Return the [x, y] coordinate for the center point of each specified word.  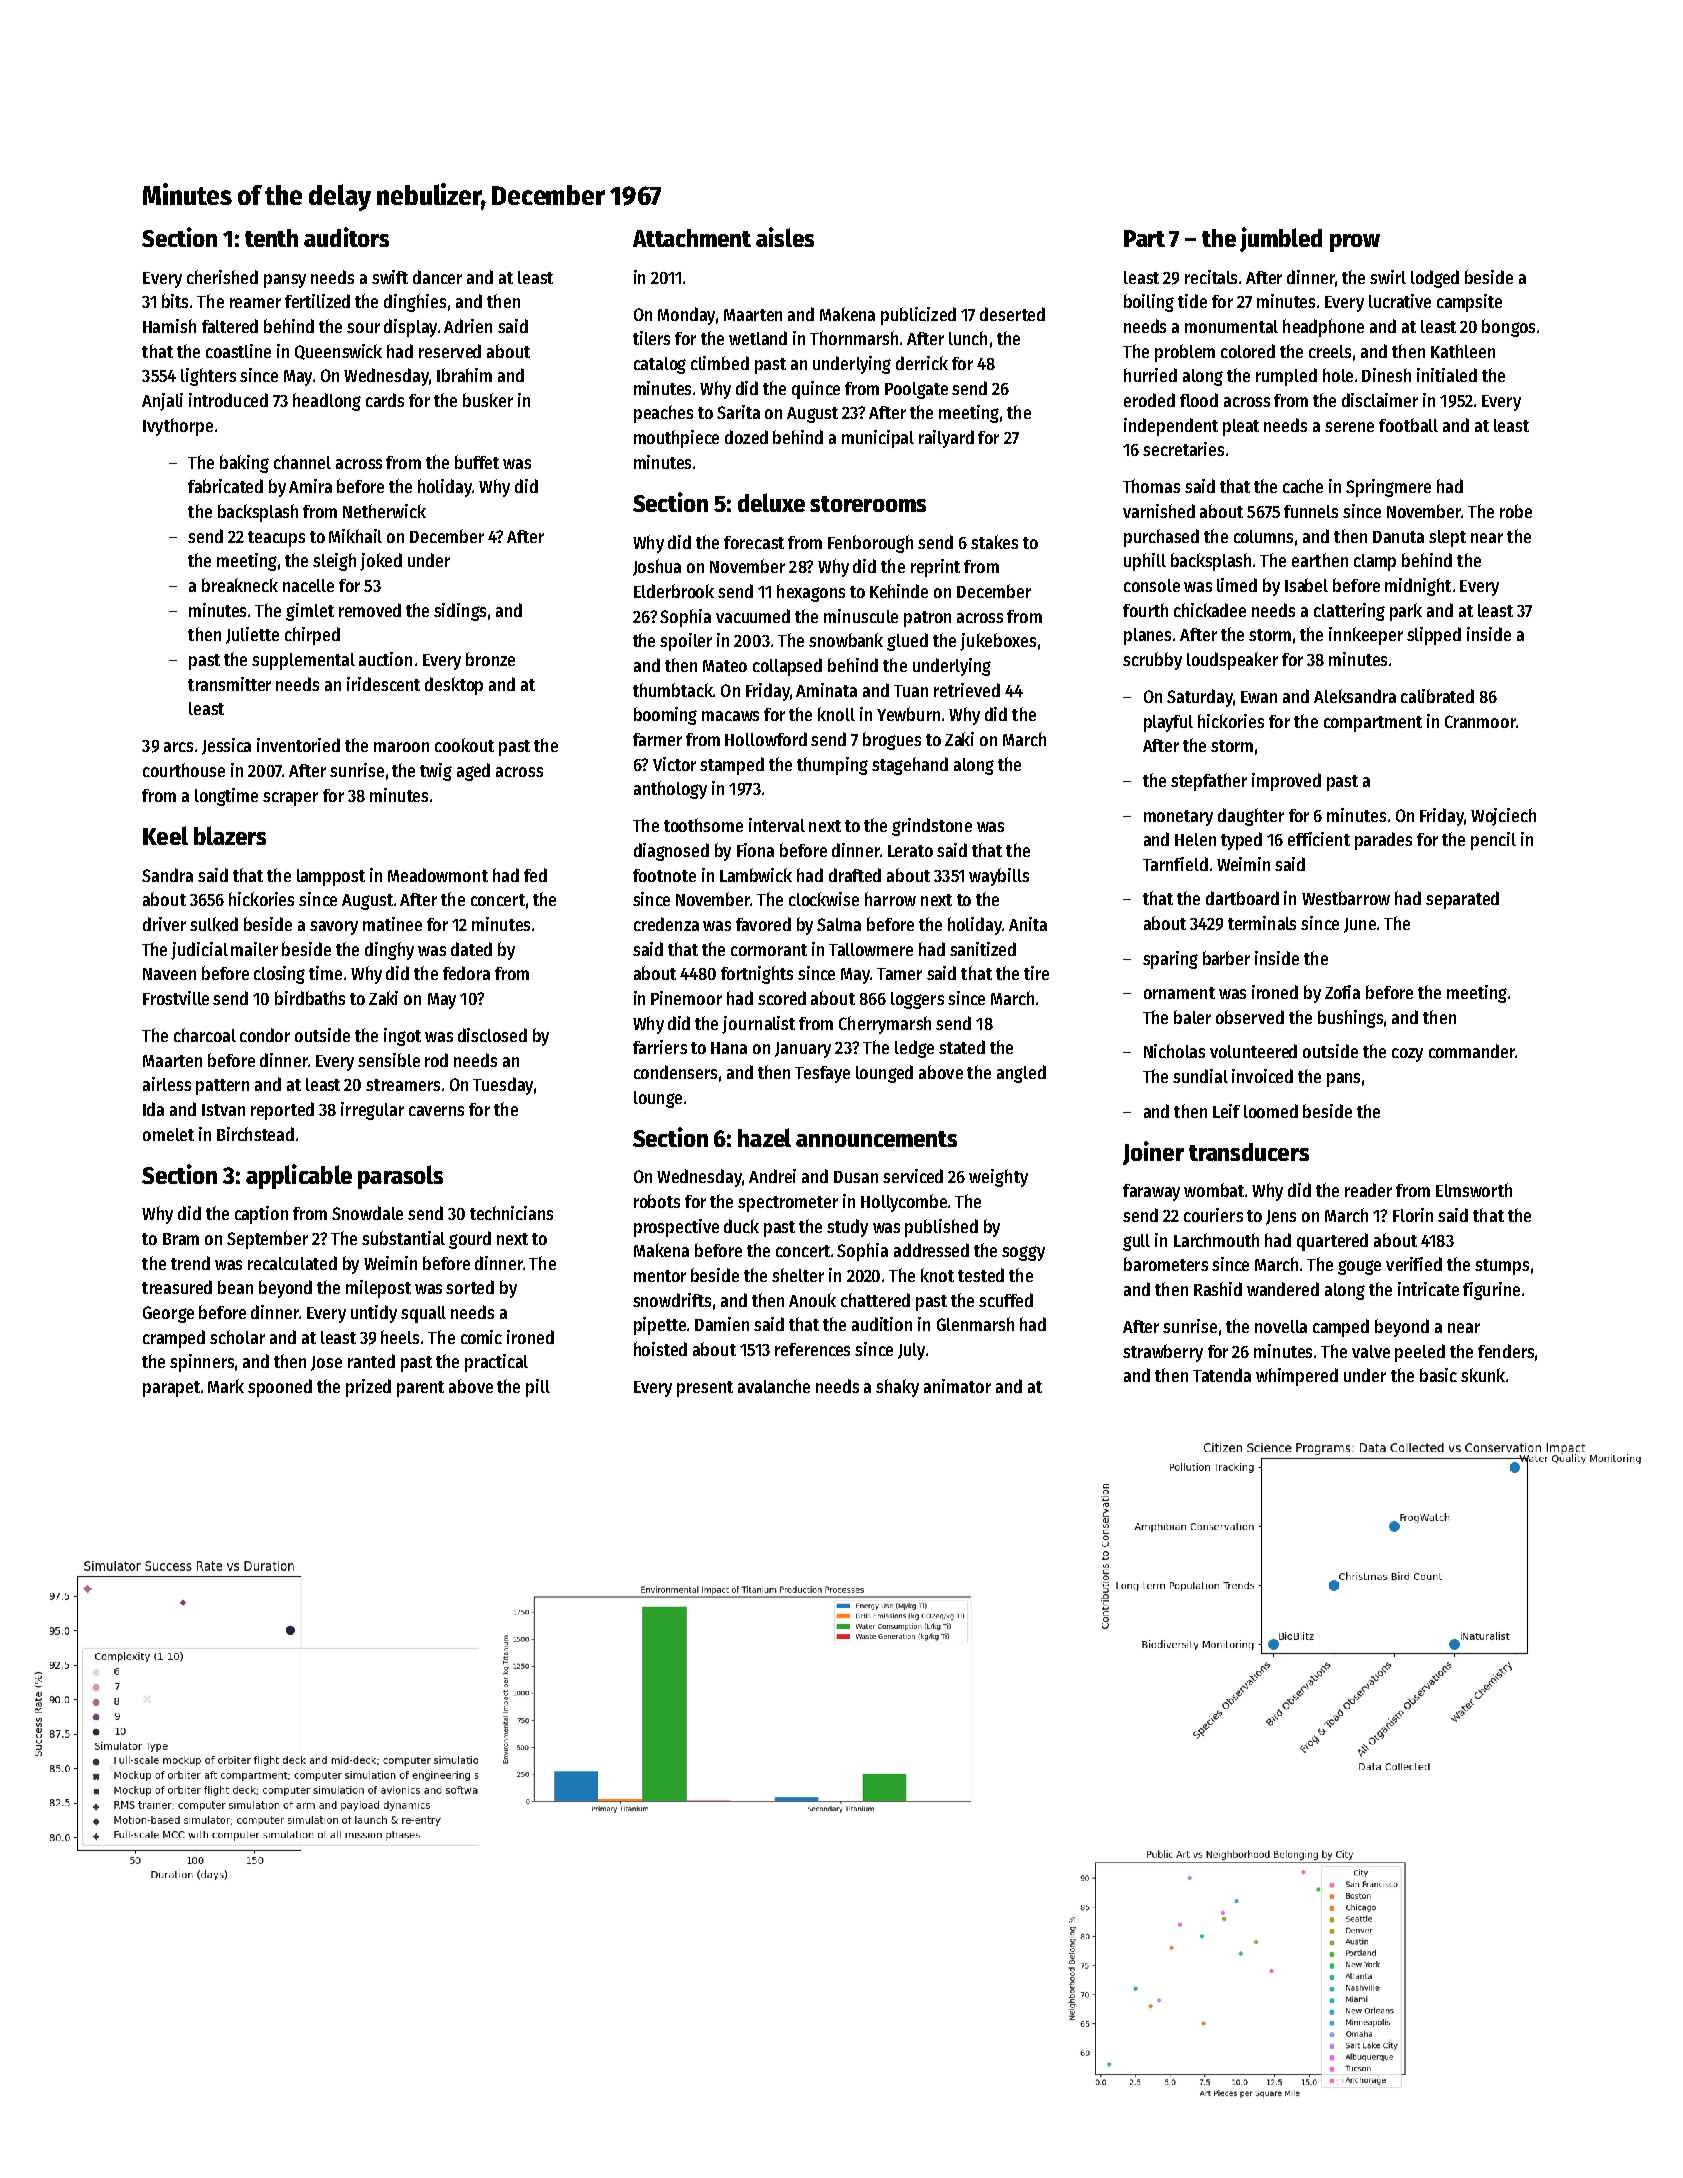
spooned [280, 1388]
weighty [998, 1178]
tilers [651, 338]
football [1408, 425]
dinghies [415, 303]
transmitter [229, 684]
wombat [1214, 1190]
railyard [946, 439]
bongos [1508, 328]
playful [1168, 723]
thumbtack [673, 690]
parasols [400, 1177]
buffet [477, 462]
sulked [214, 924]
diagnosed [671, 852]
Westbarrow [1346, 898]
